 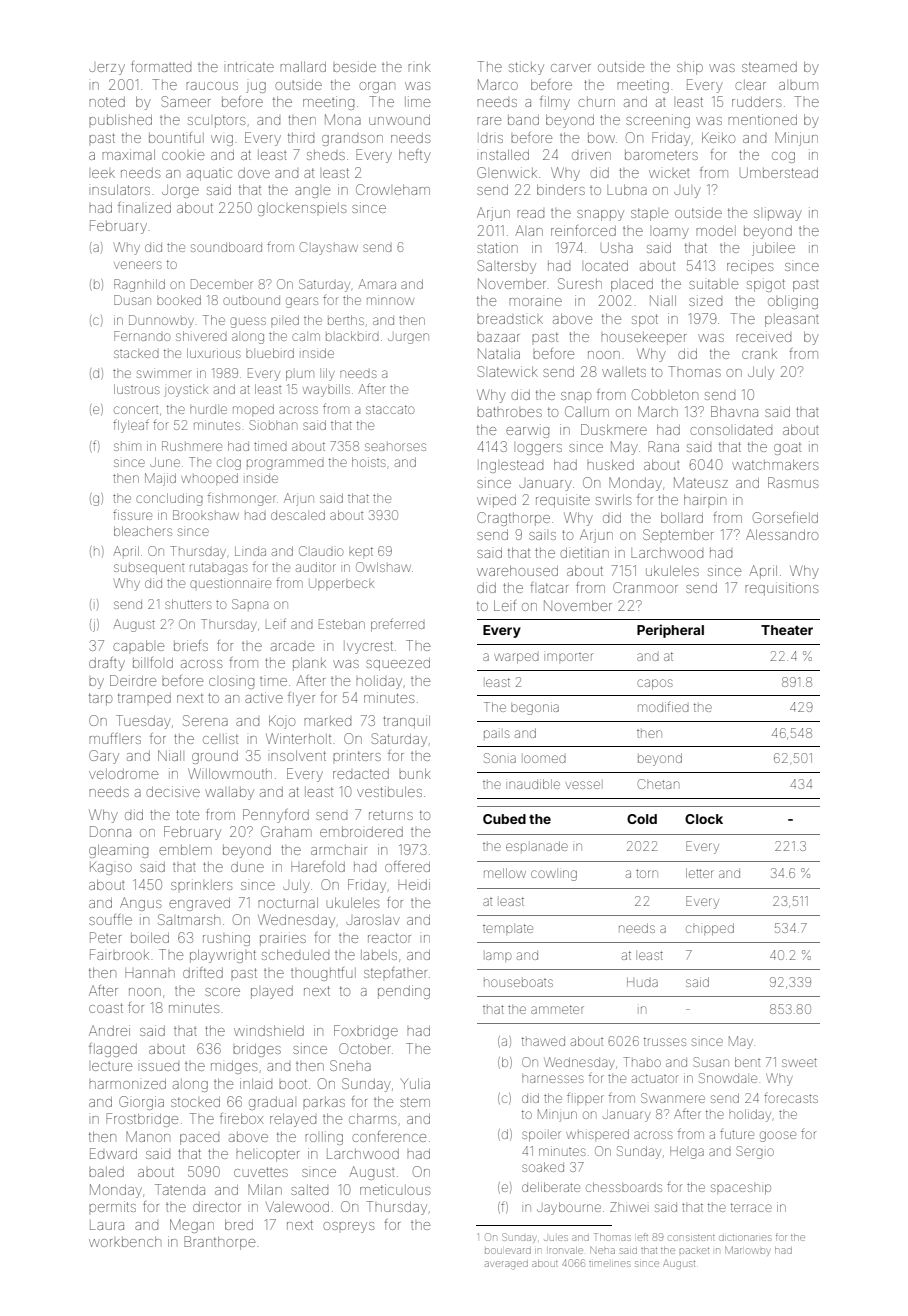 I want to click on Valewood, so click(x=297, y=1206).
